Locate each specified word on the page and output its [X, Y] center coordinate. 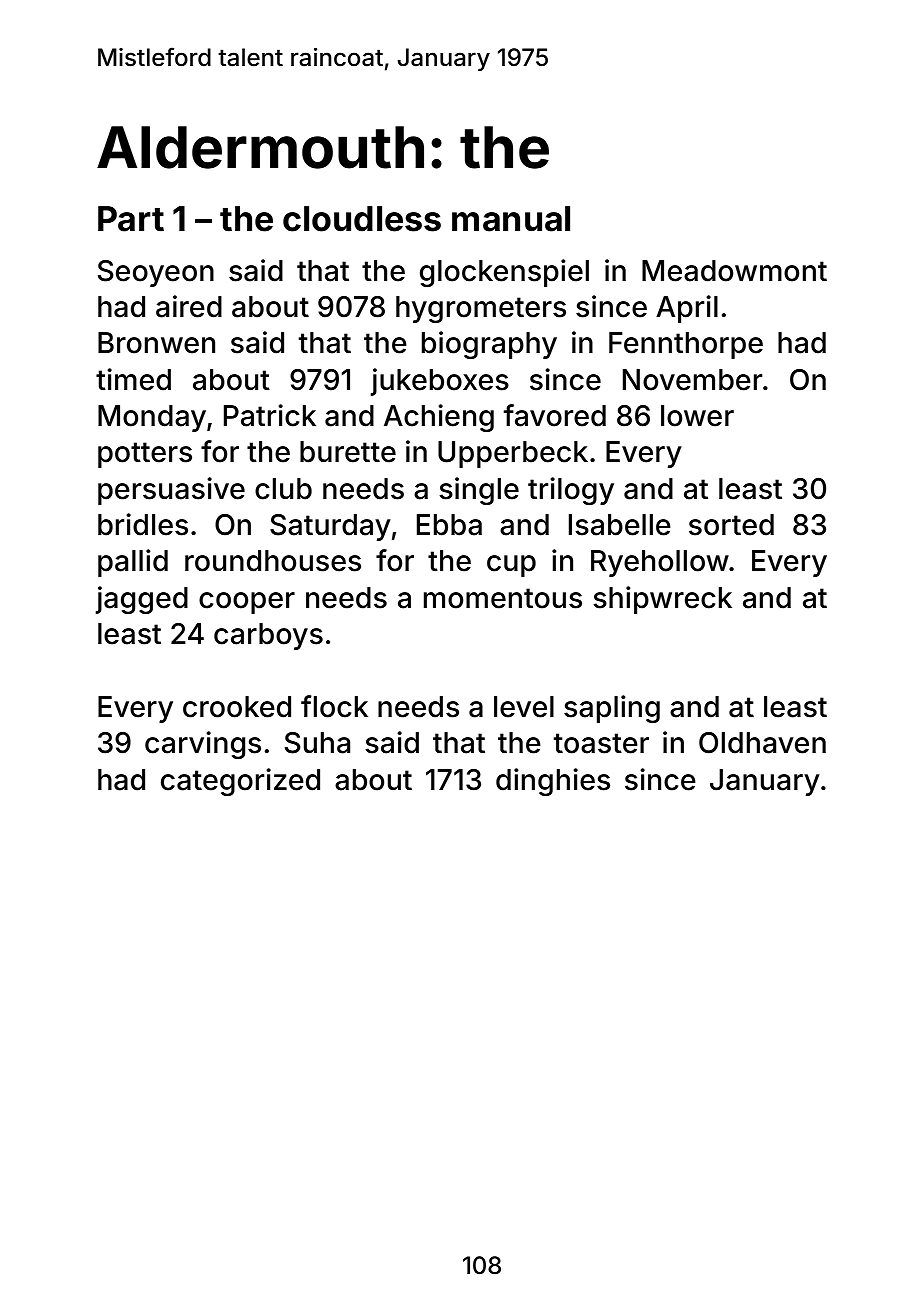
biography [489, 345]
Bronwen [156, 343]
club [283, 489]
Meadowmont [734, 271]
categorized [240, 782]
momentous [503, 598]
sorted [731, 525]
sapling [612, 709]
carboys [268, 636]
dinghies [553, 782]
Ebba [449, 525]
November [692, 380]
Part [131, 219]
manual [511, 219]
